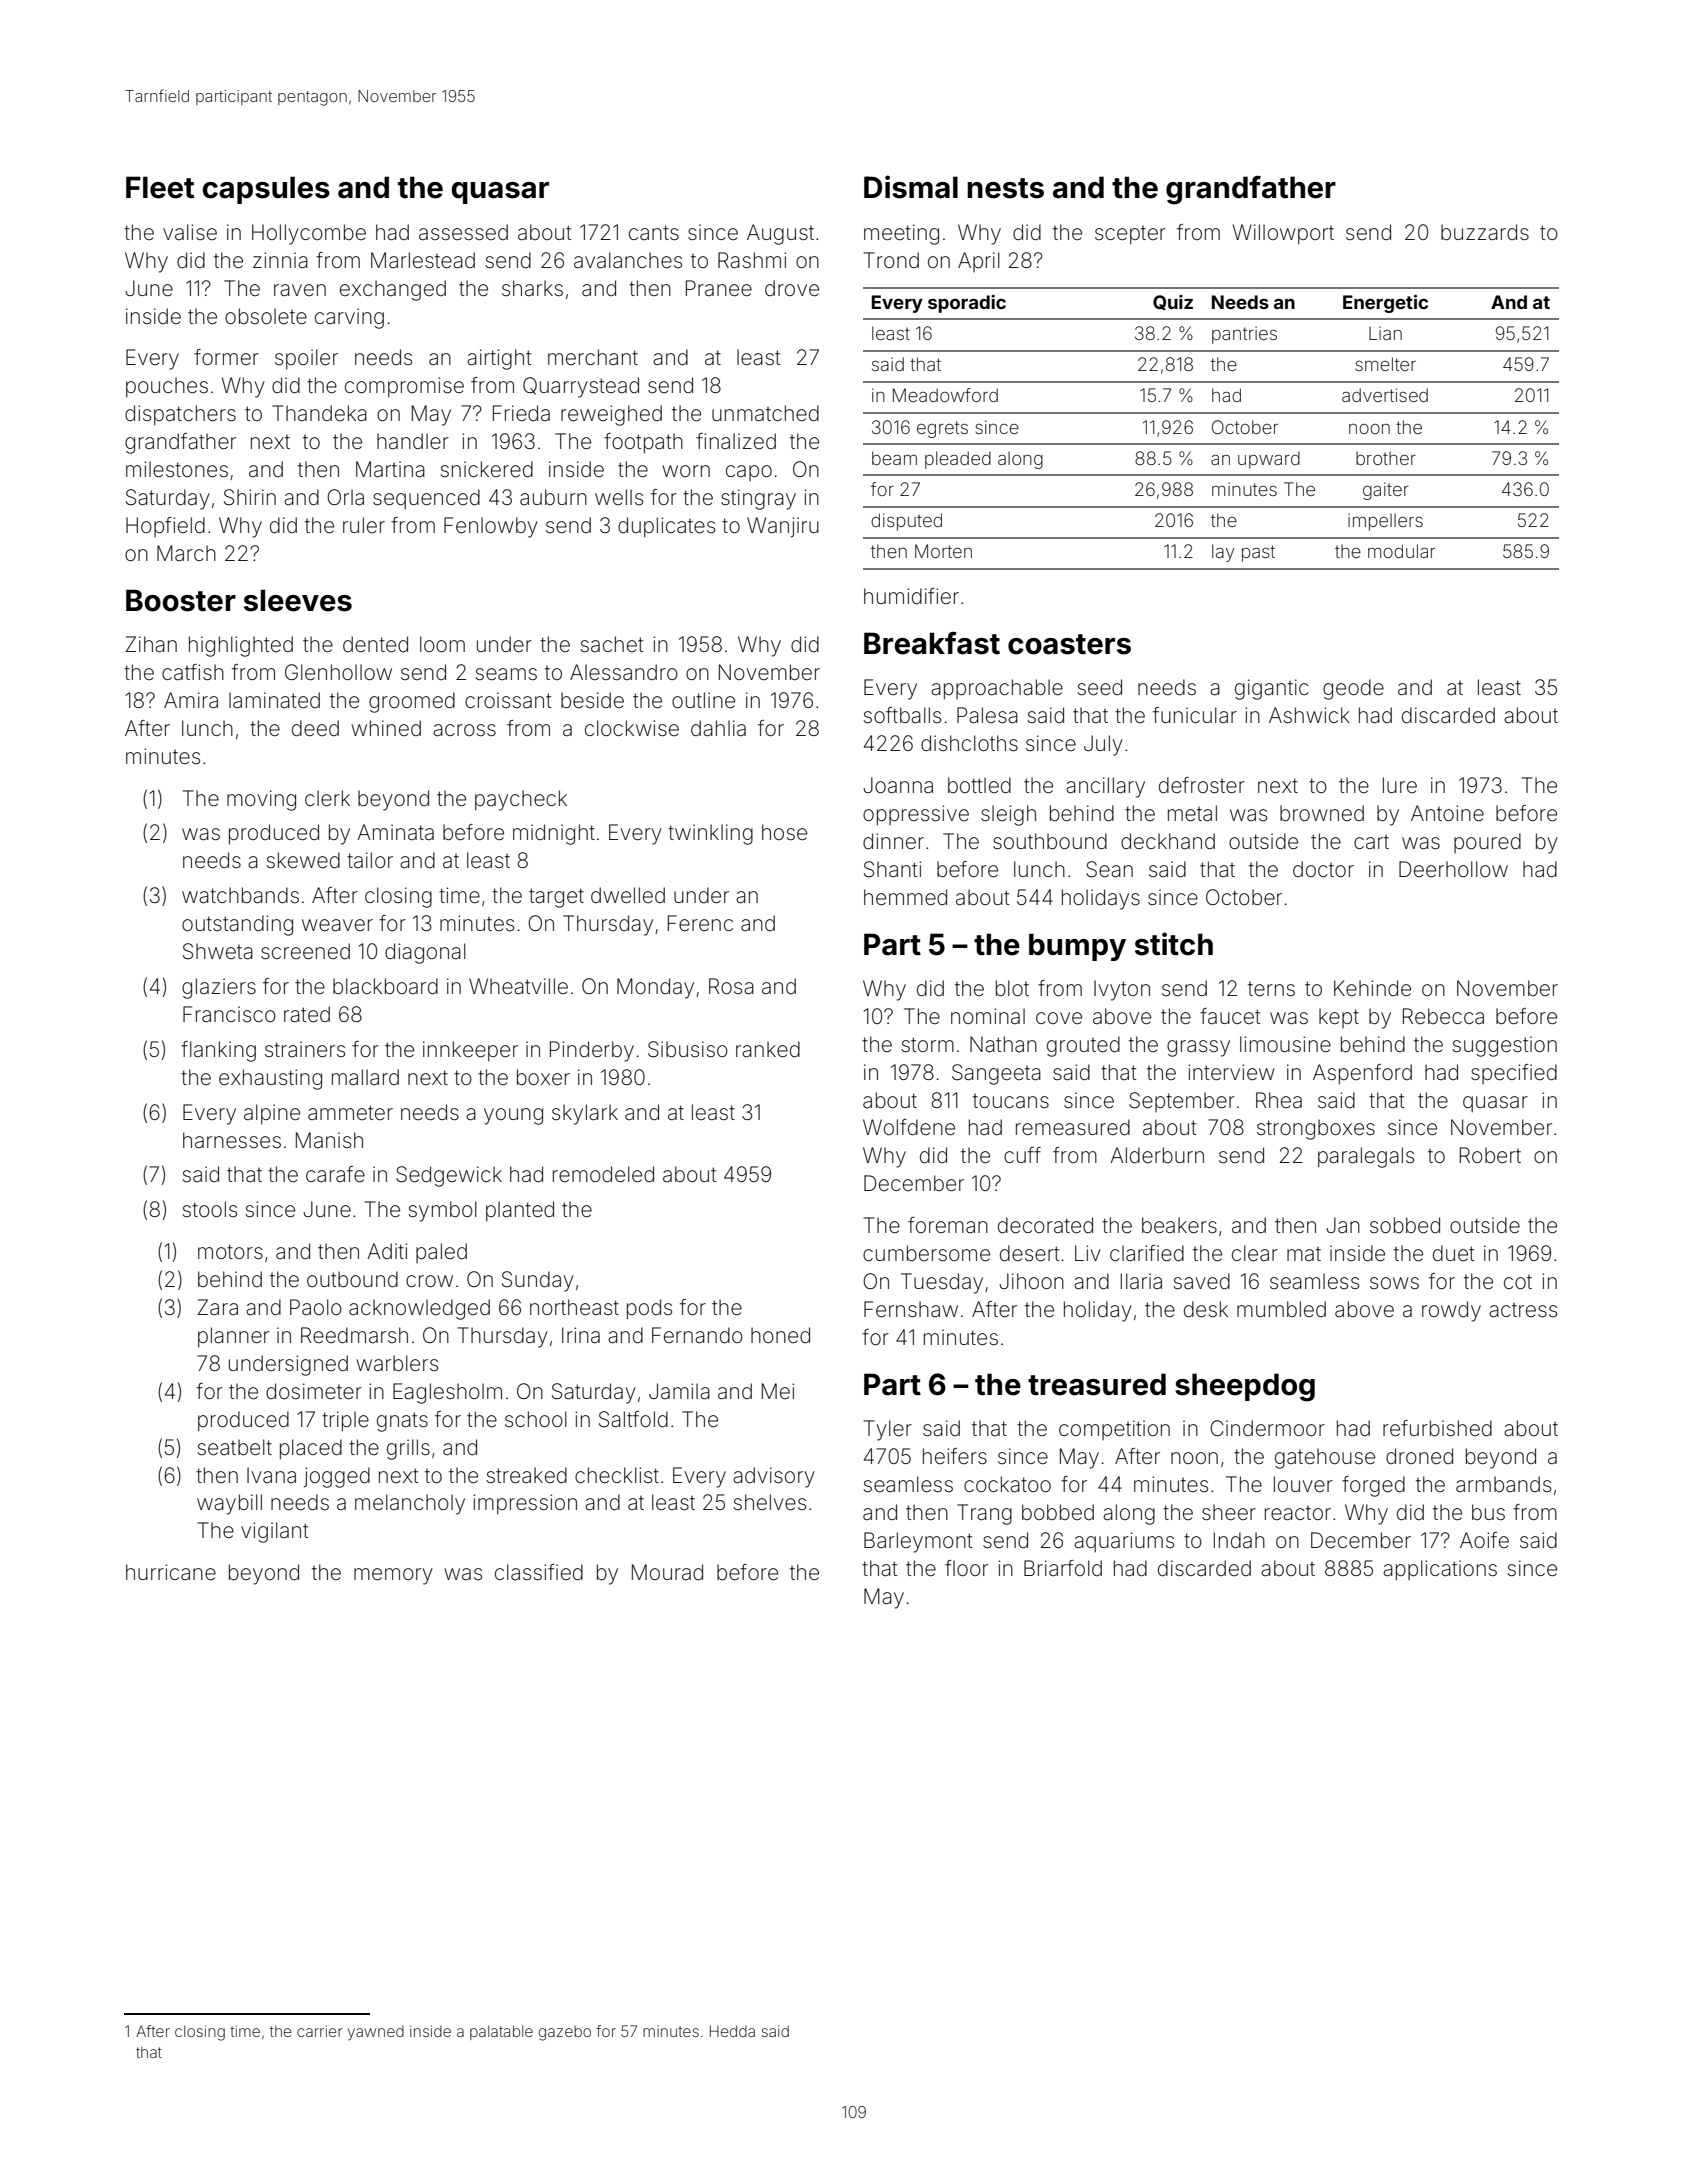  Describe the element at coordinates (1485, 232) in the page. I see `buzzards` at that location.
